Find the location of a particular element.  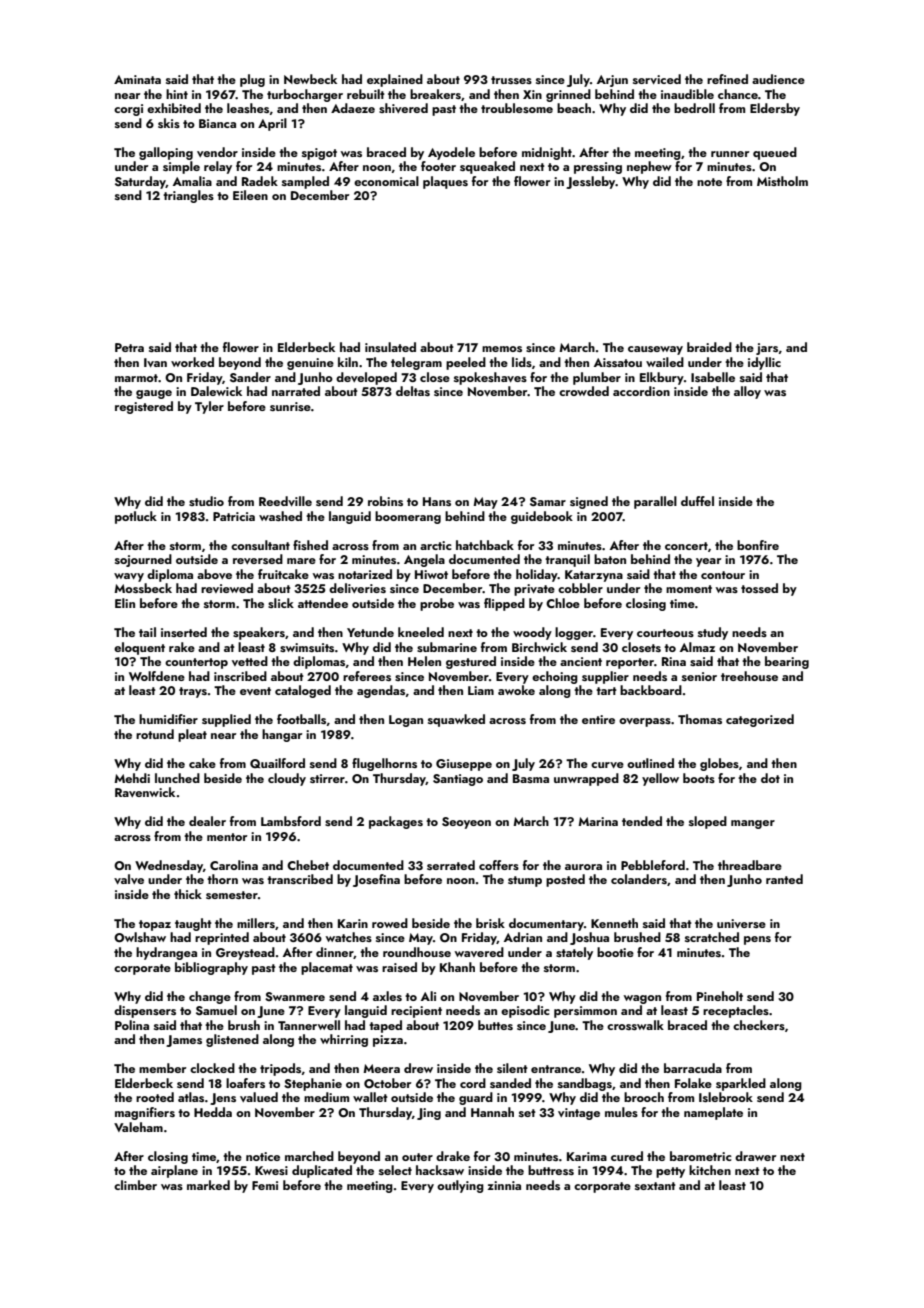

audience is located at coordinates (778, 79).
